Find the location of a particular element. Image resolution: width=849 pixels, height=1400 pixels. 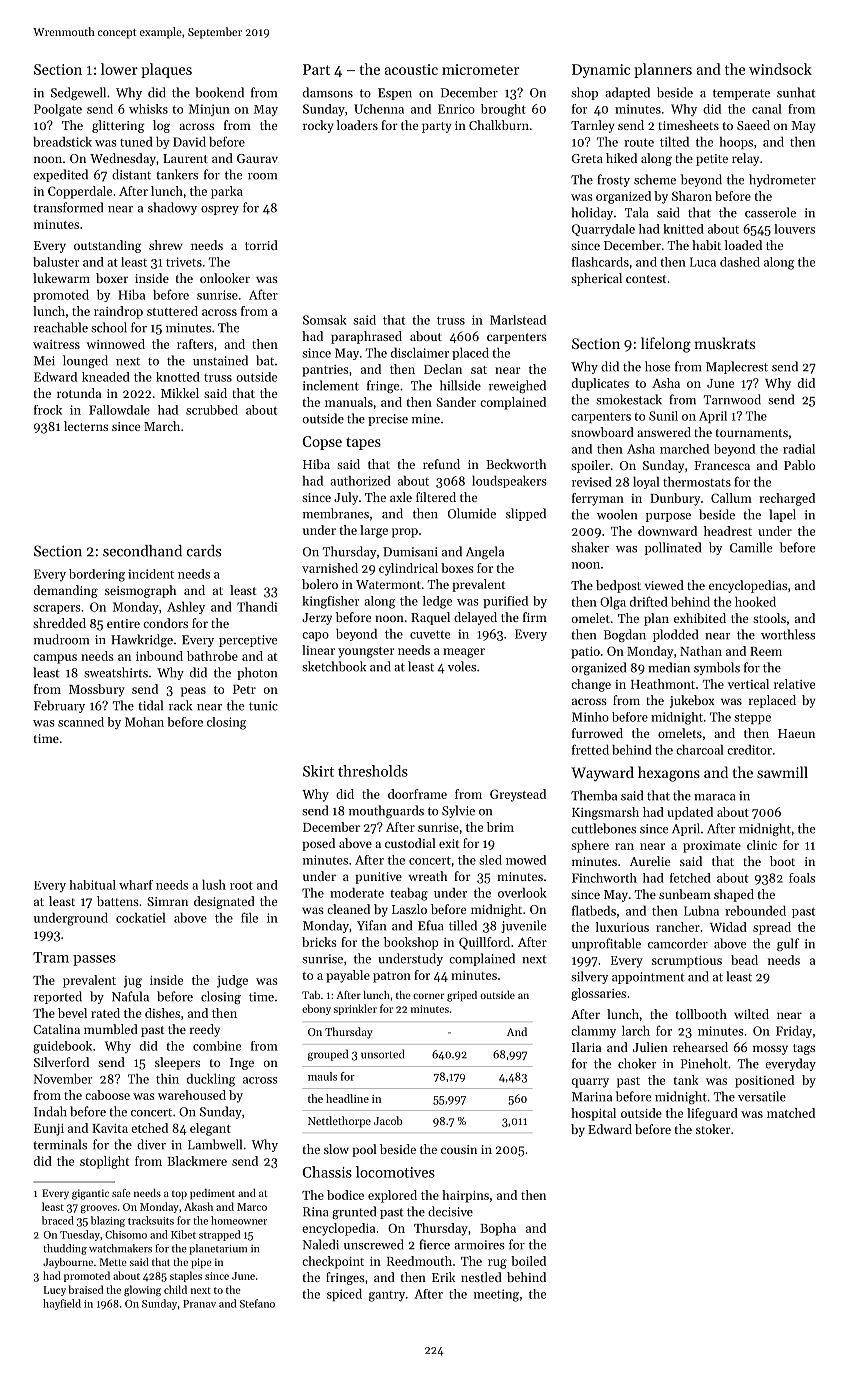

acoustic is located at coordinates (411, 69).
